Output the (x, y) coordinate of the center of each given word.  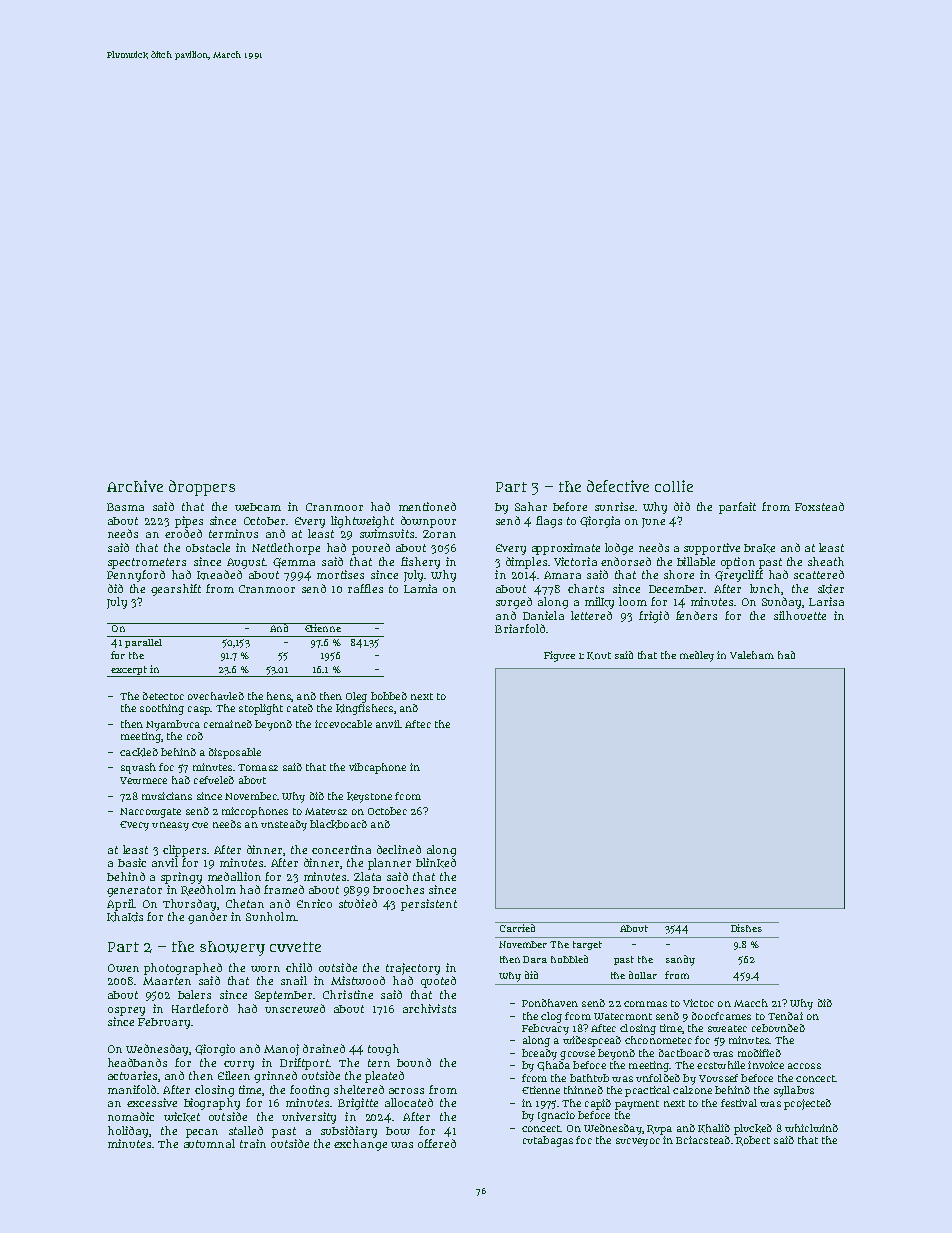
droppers (202, 488)
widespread (592, 1041)
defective (618, 486)
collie (674, 486)
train (253, 1143)
